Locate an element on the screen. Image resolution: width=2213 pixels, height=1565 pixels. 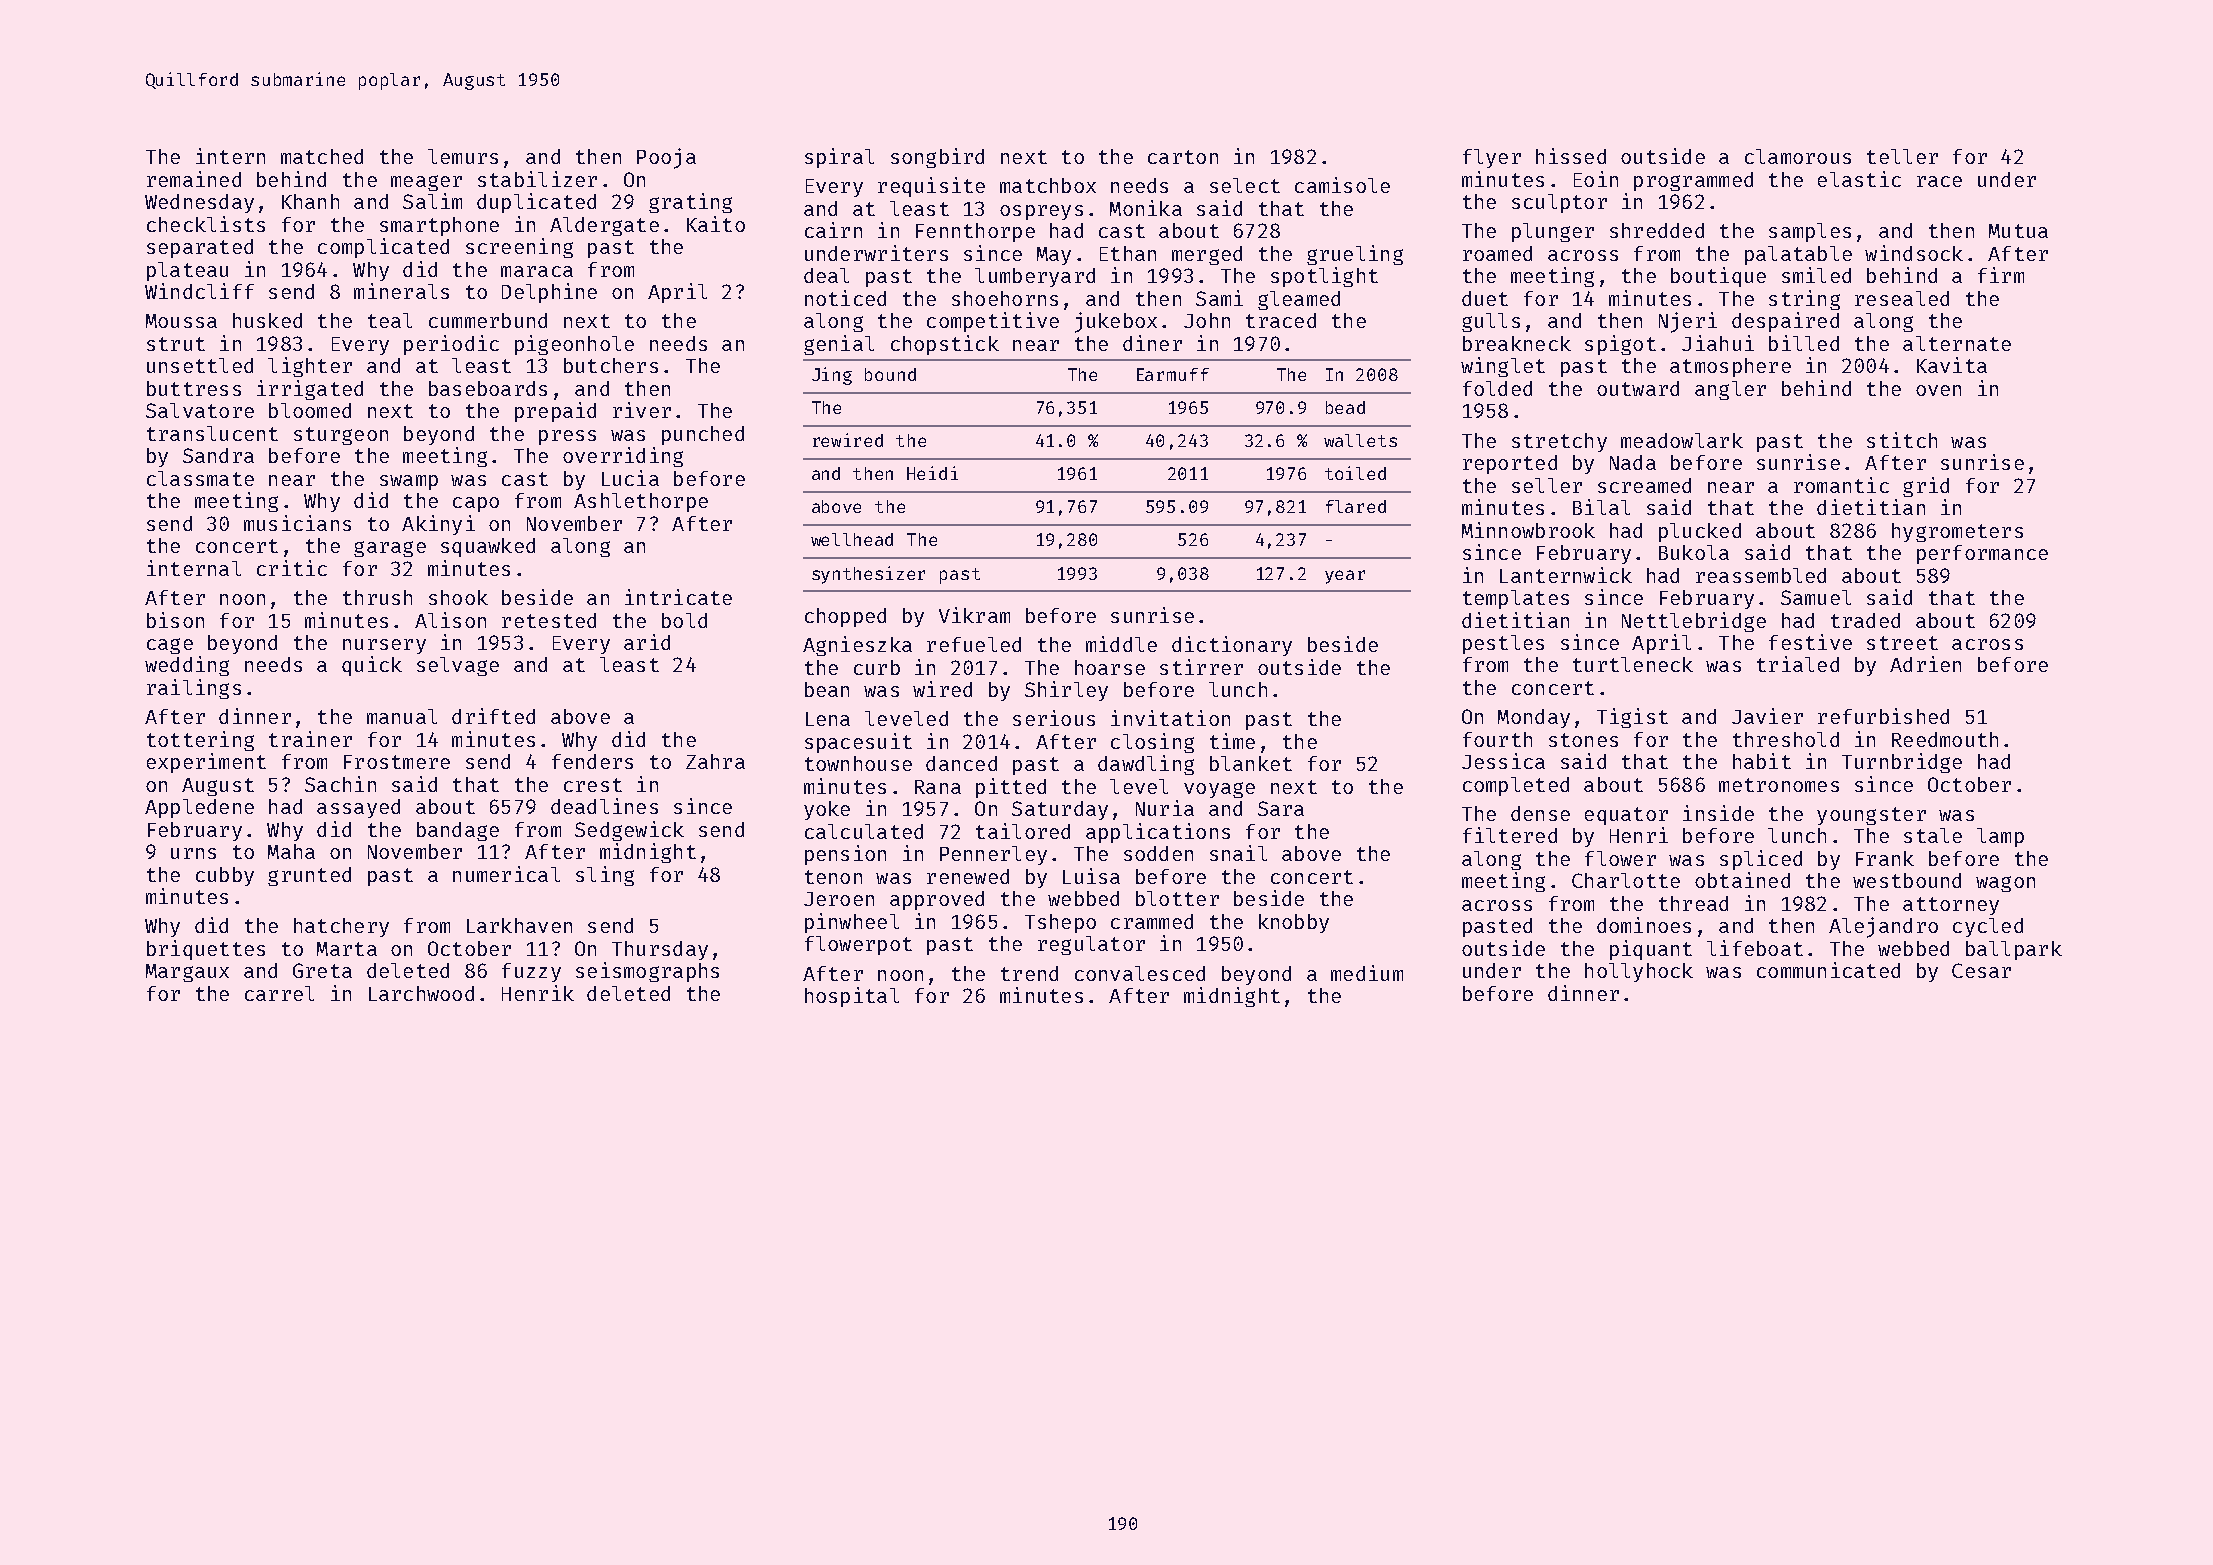
Javier is located at coordinates (1767, 716).
